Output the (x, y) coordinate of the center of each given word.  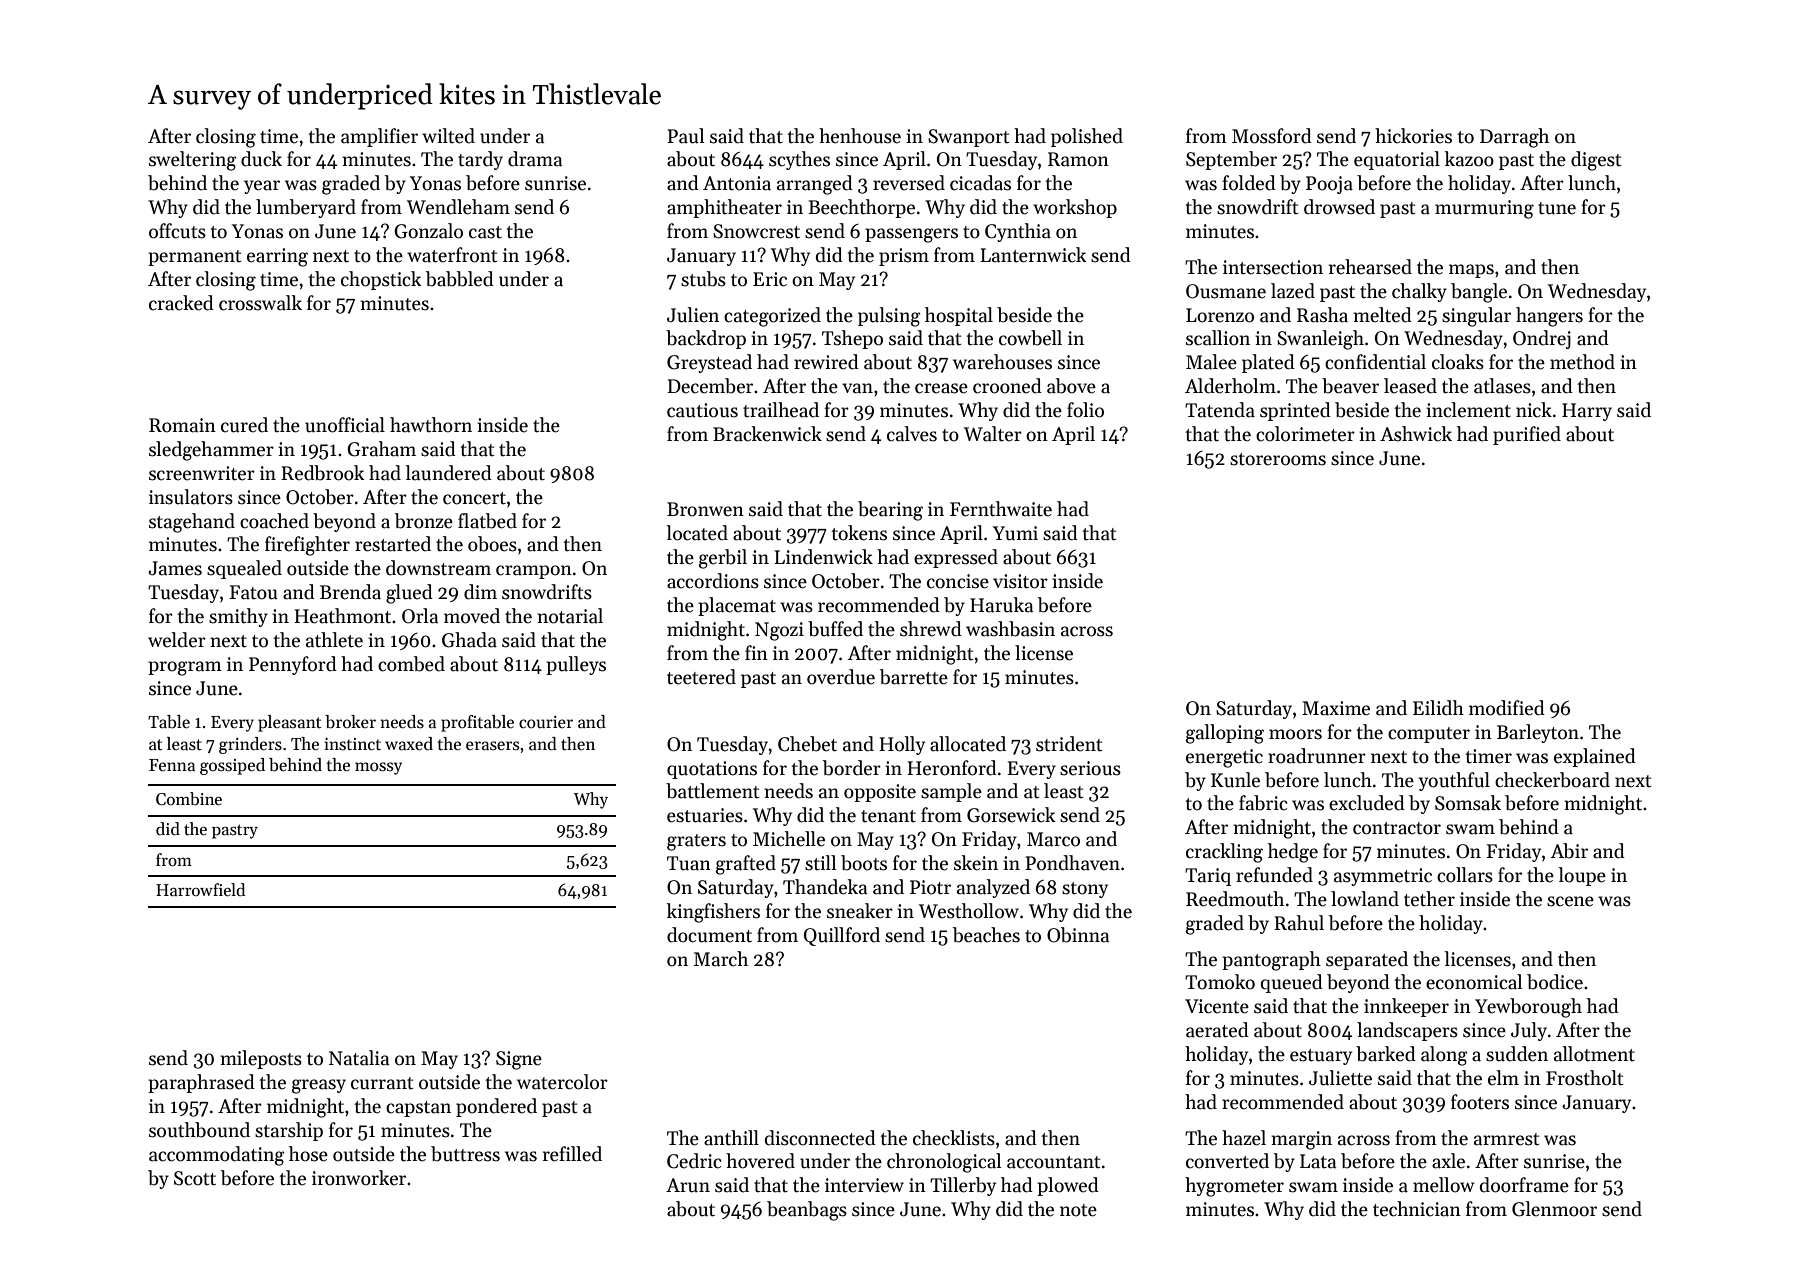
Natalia (359, 1058)
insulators (191, 497)
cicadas (980, 183)
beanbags (807, 1211)
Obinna (1078, 935)
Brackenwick (767, 434)
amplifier (379, 137)
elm (1503, 1078)
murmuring (1484, 209)
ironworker (359, 1178)
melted (1382, 315)
